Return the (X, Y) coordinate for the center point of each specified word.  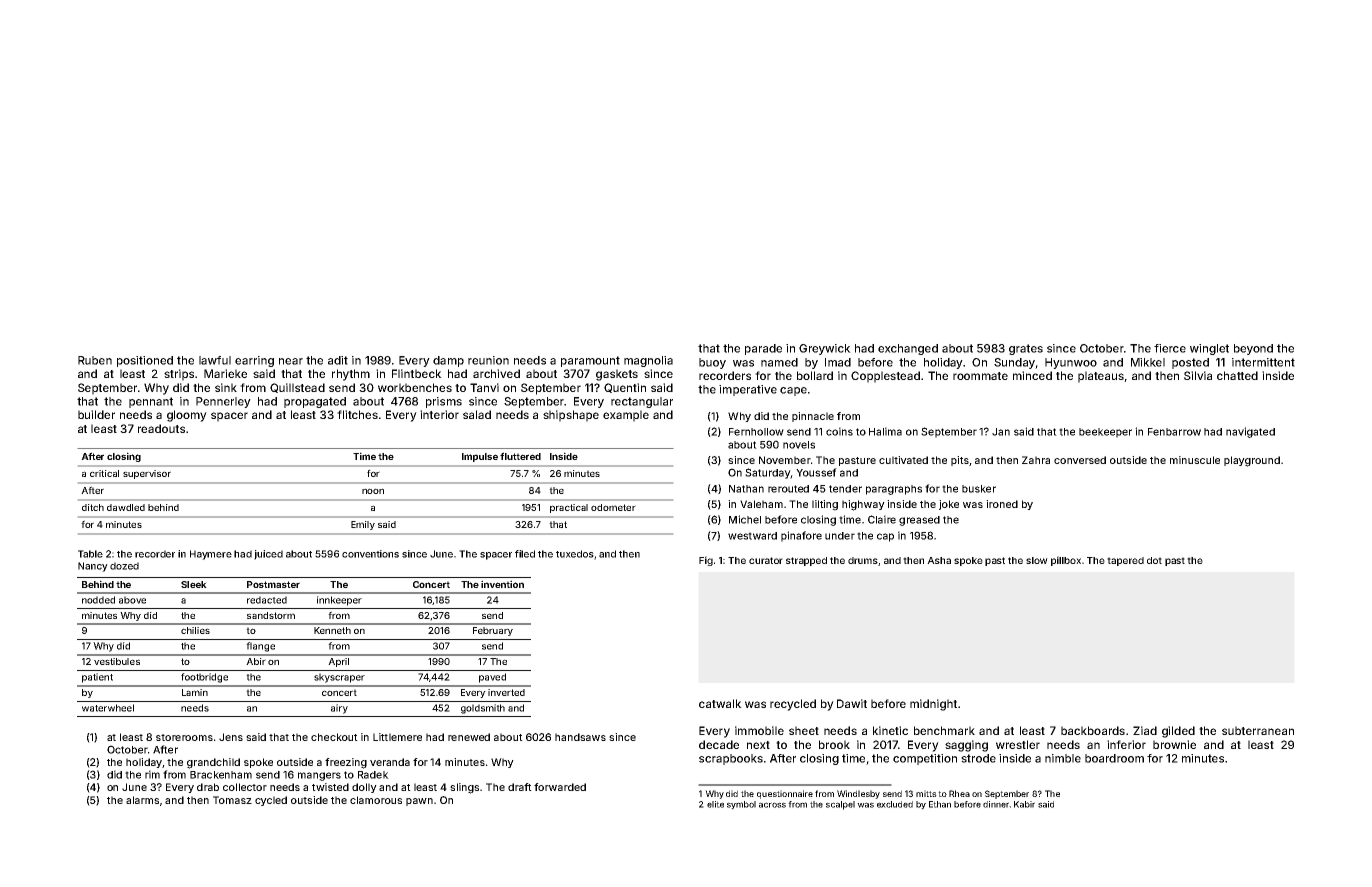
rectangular (642, 402)
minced (1032, 375)
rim (152, 774)
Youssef (816, 472)
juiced (268, 555)
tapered (1125, 561)
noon (373, 491)
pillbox (1066, 561)
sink (226, 387)
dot (1154, 560)
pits (960, 461)
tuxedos (575, 554)
